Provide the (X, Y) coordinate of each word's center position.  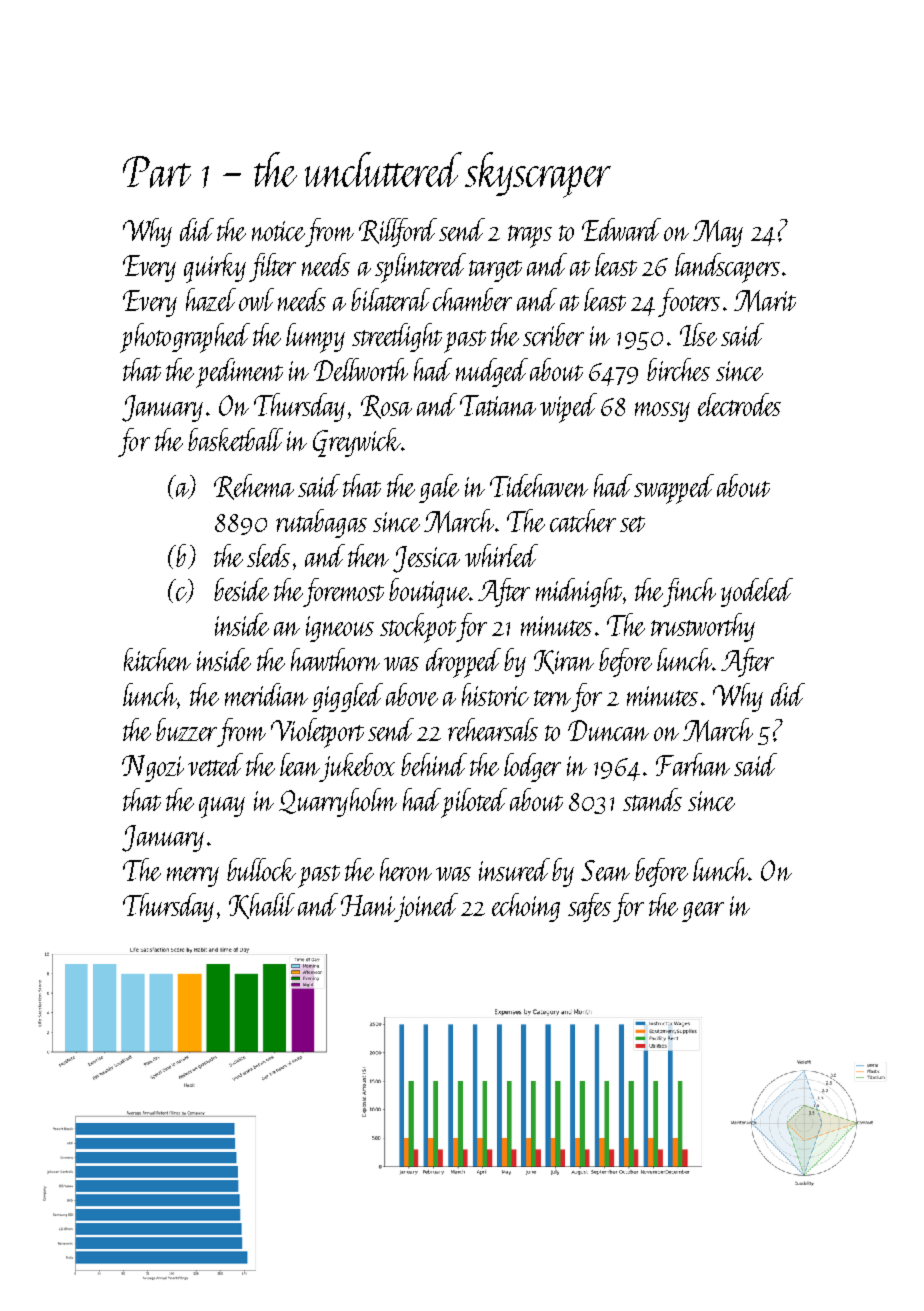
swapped (674, 489)
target (495, 271)
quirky (215, 268)
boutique (429, 593)
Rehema (254, 487)
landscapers (727, 268)
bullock (261, 869)
